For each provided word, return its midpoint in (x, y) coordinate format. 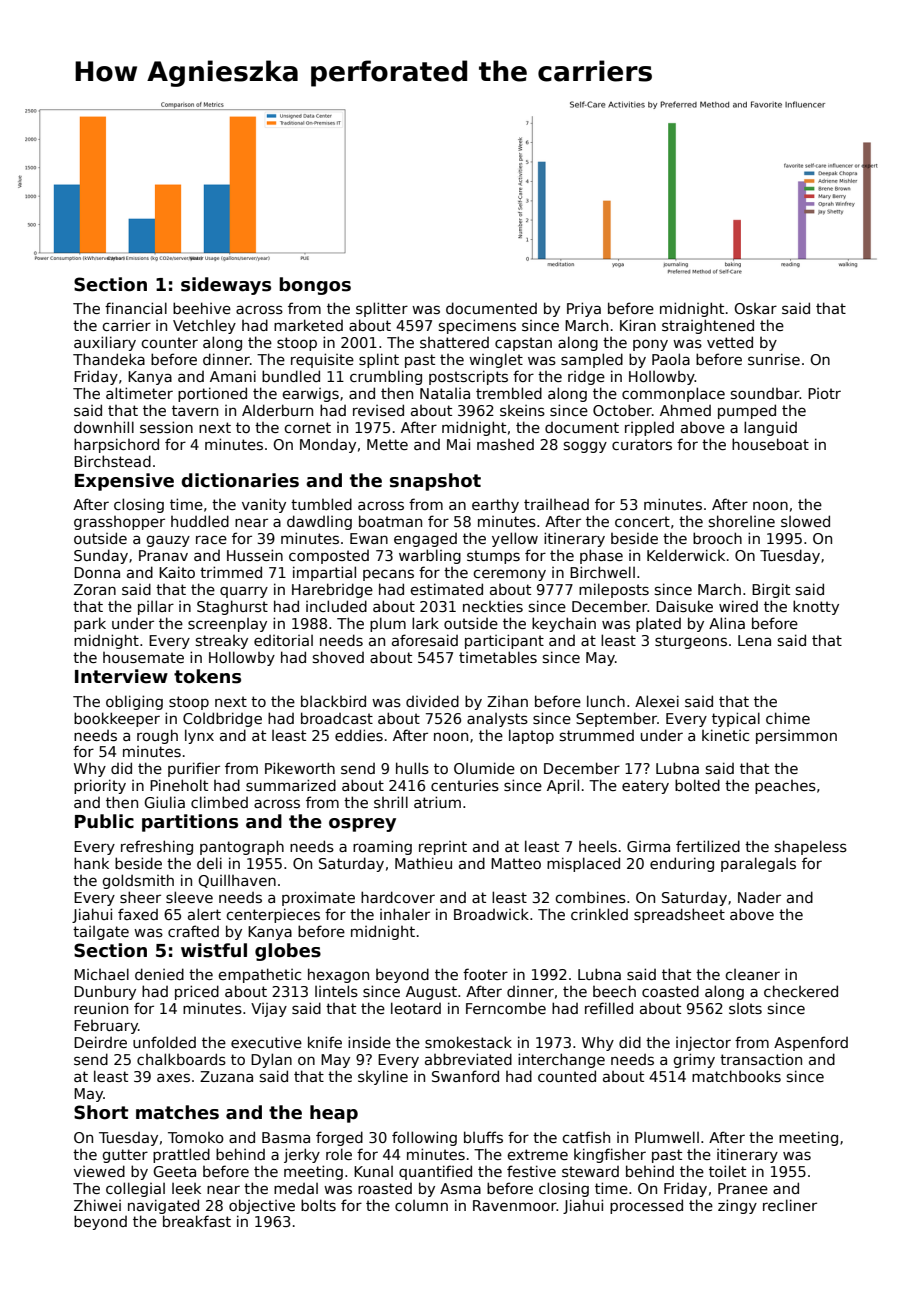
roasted (385, 1188)
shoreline (742, 521)
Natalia (445, 393)
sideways (226, 286)
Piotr (824, 393)
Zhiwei (97, 1205)
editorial (283, 640)
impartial (324, 573)
